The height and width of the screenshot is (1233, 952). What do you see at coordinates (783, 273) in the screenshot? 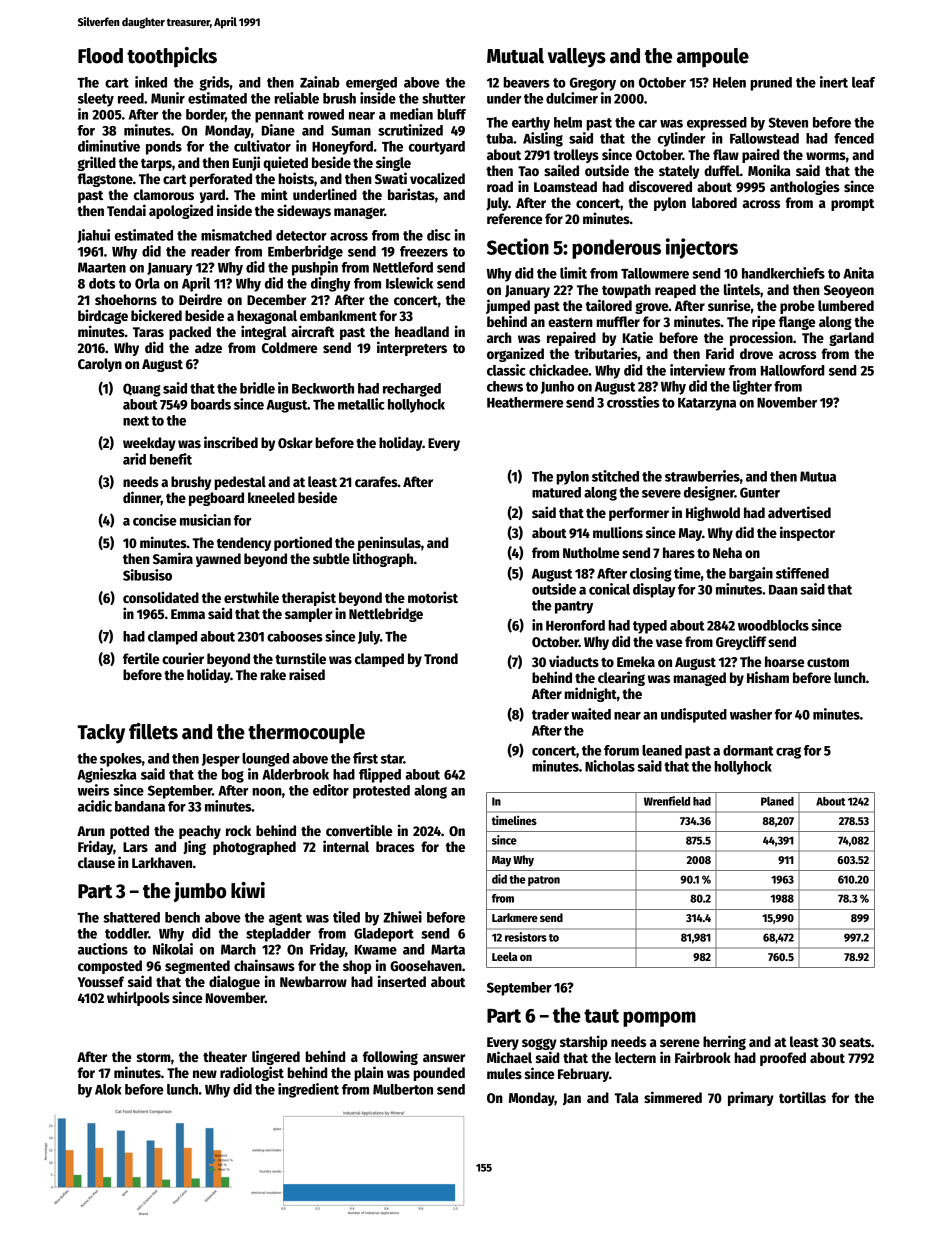
I see `handkerchiefs` at bounding box center [783, 273].
